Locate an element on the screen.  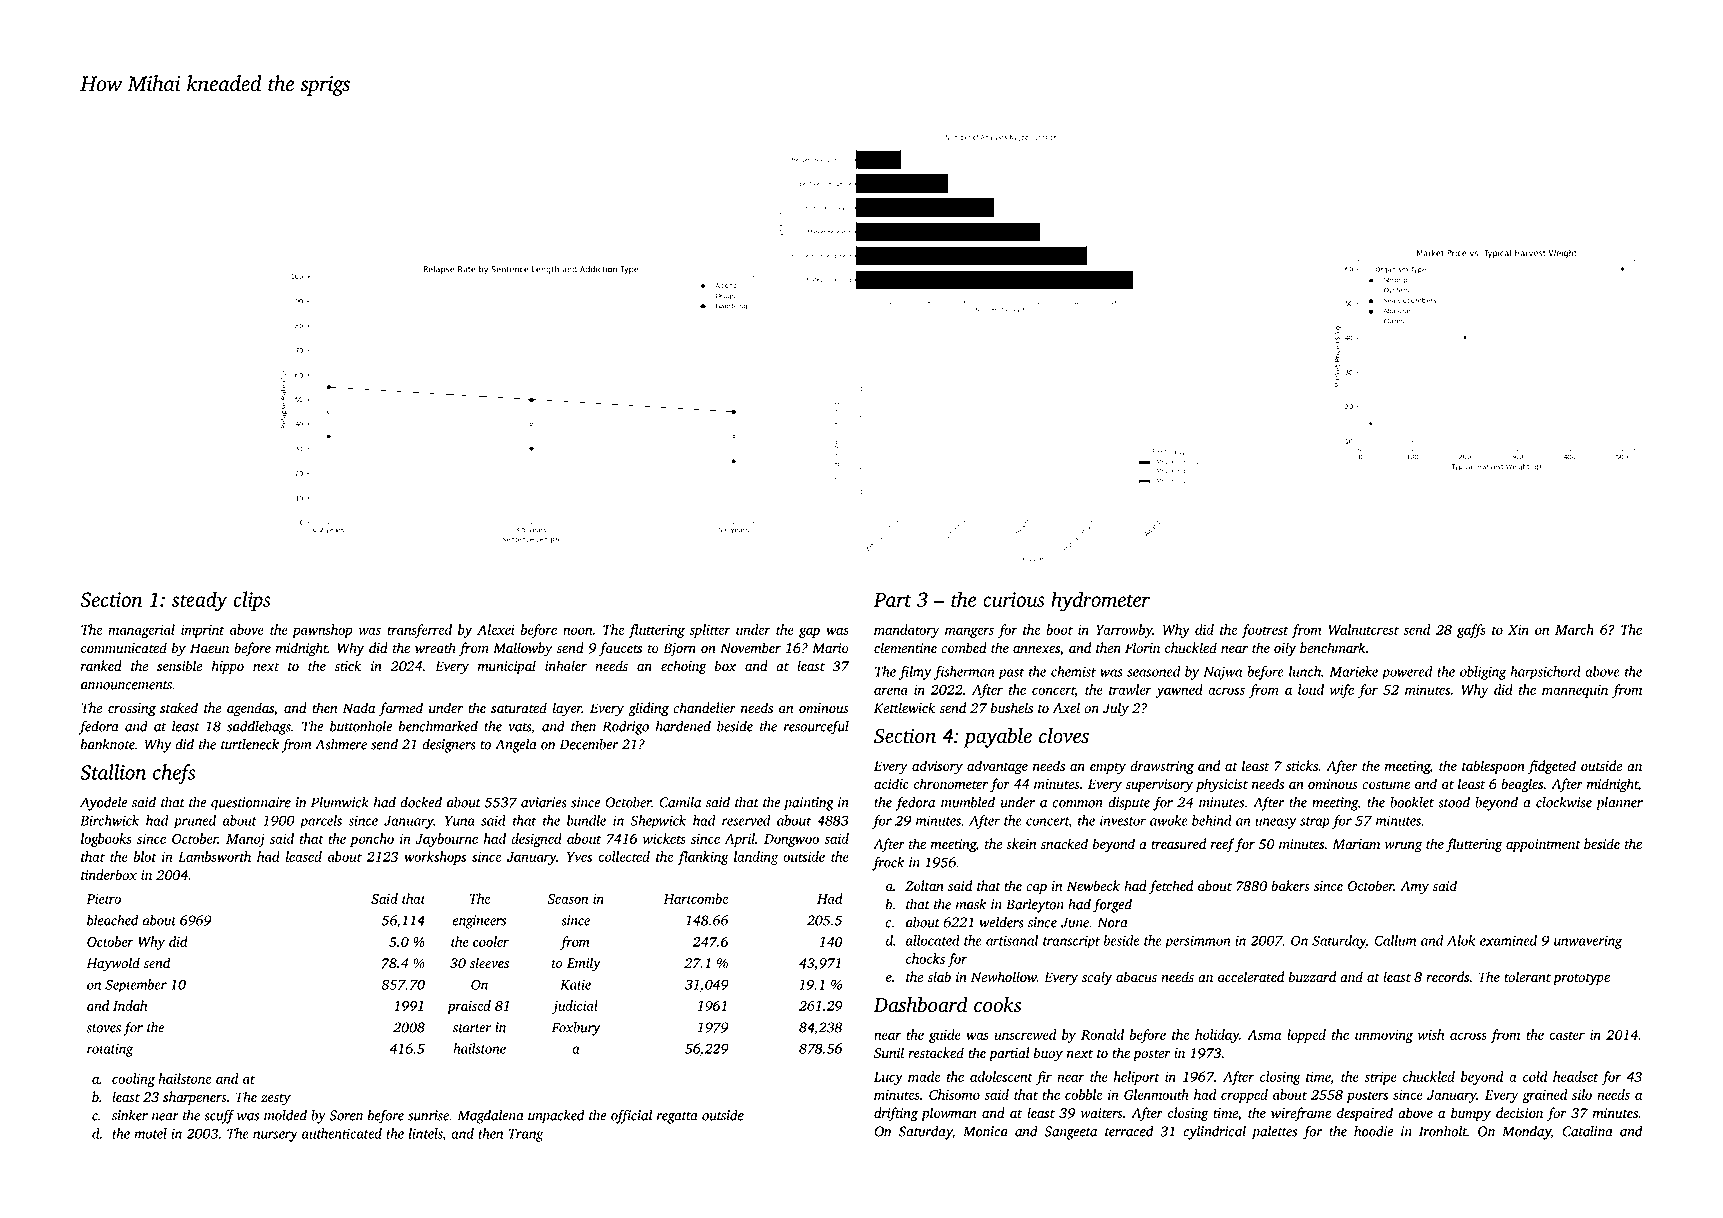
official is located at coordinates (631, 1116).
